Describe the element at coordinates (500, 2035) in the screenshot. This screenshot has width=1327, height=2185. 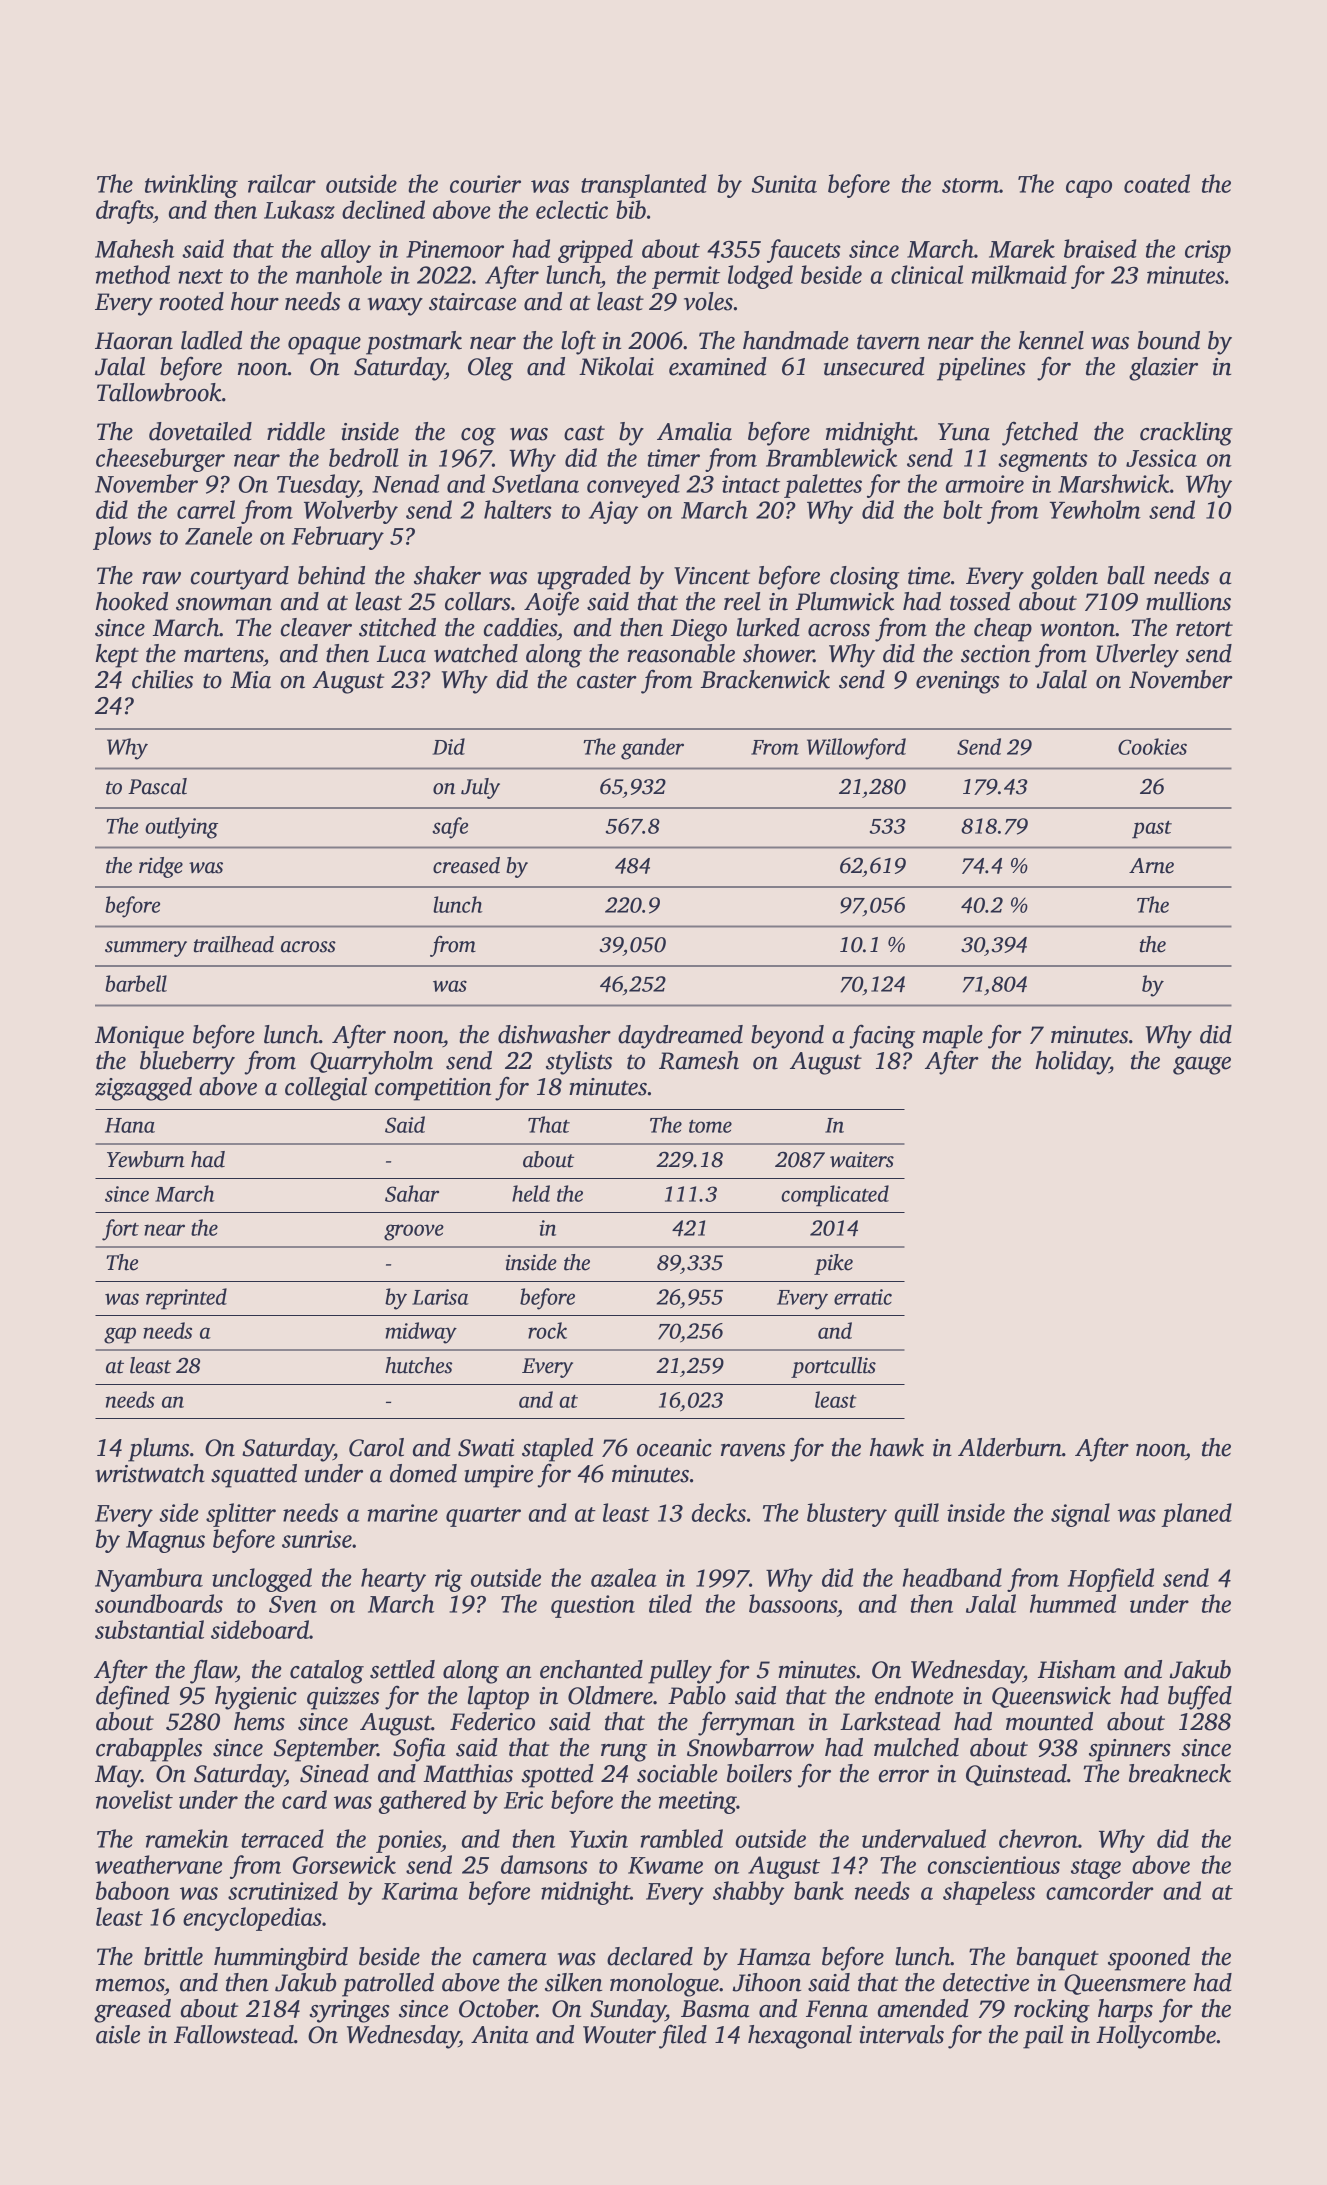
I see `Anita` at that location.
